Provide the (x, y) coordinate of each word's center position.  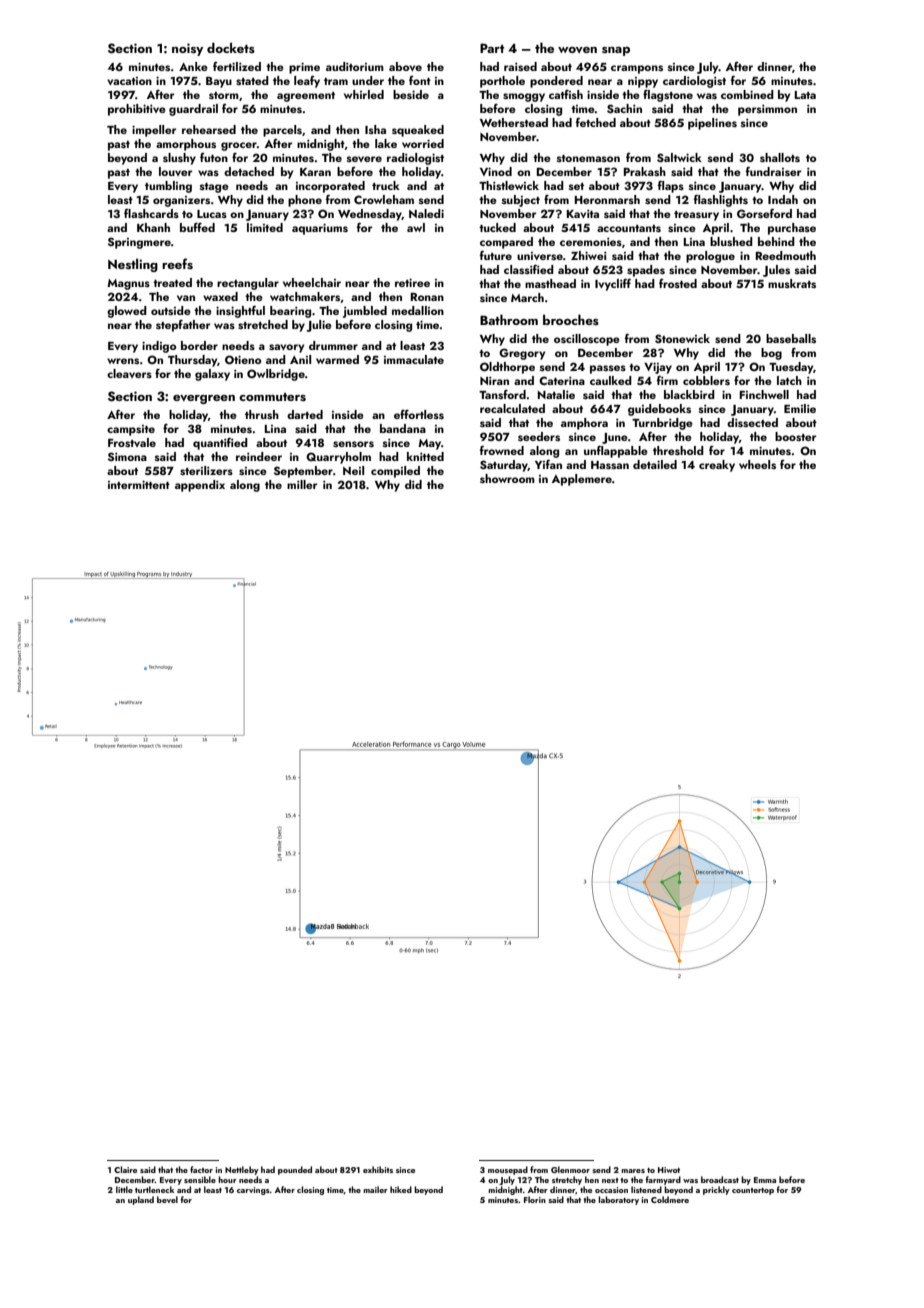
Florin (535, 1199)
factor (201, 1169)
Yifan (548, 464)
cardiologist (694, 82)
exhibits (378, 1169)
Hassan (610, 465)
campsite (131, 430)
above (405, 66)
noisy (187, 49)
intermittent (139, 484)
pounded (295, 1170)
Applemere (582, 480)
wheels (757, 464)
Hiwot (669, 1170)
